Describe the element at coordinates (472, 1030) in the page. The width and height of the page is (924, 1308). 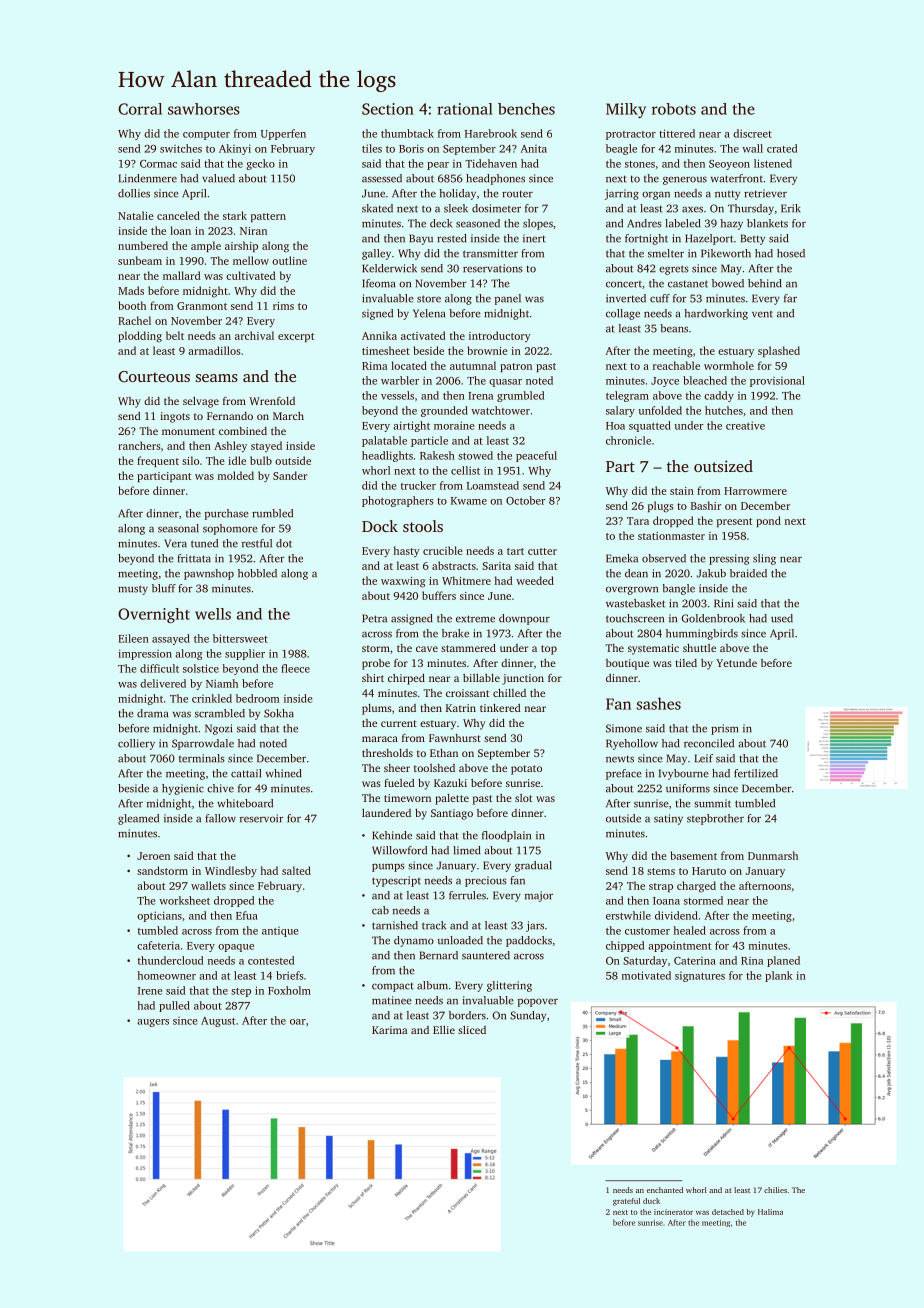
I see `sliced` at that location.
